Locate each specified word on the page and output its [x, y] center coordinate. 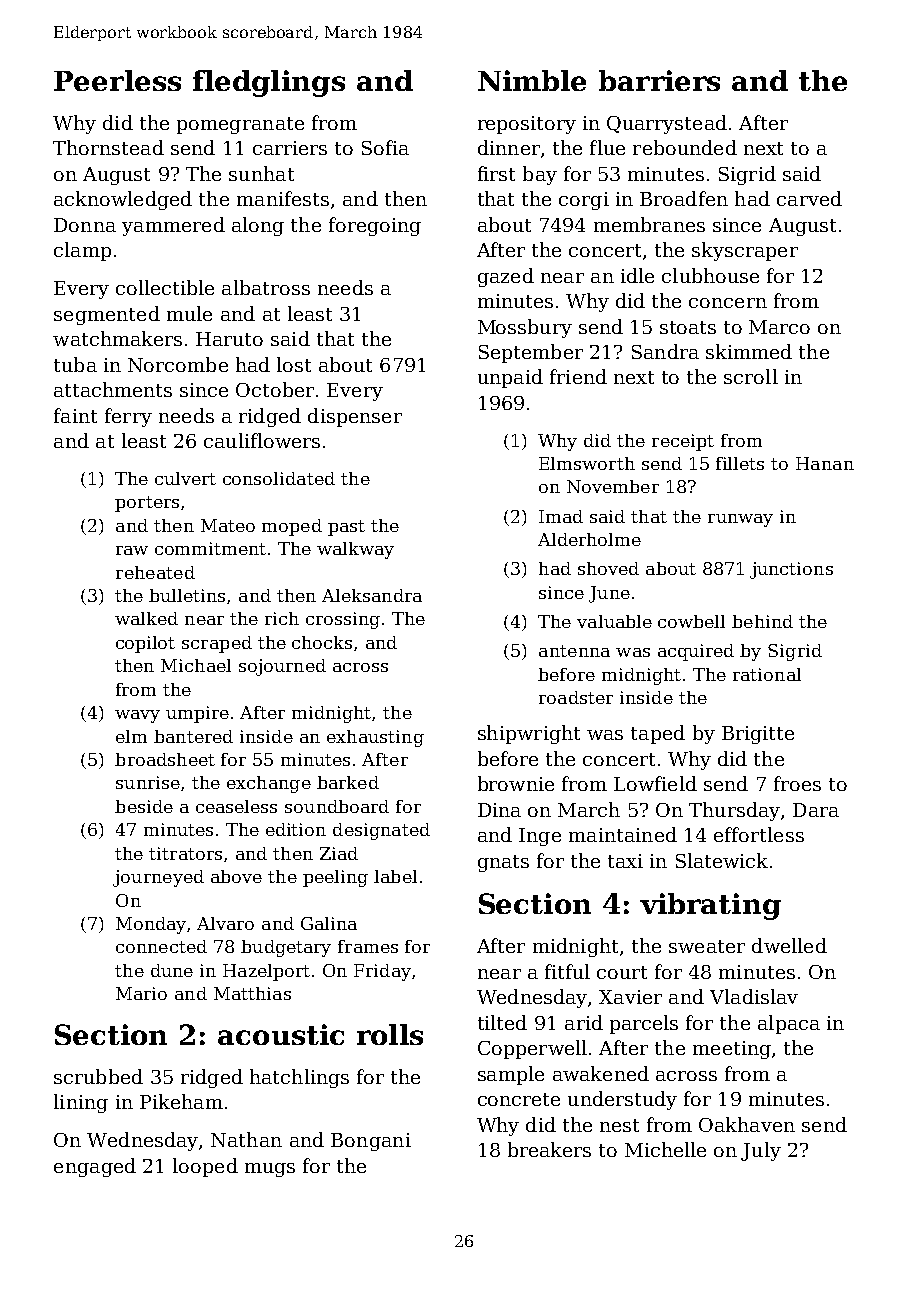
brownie [516, 783]
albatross [266, 287]
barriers [659, 80]
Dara [816, 810]
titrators [185, 853]
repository [527, 125]
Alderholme [589, 539]
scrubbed [98, 1076]
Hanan [825, 463]
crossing [343, 620]
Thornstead [108, 147]
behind [762, 621]
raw [132, 550]
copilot [145, 644]
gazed [506, 277]
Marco [779, 327]
